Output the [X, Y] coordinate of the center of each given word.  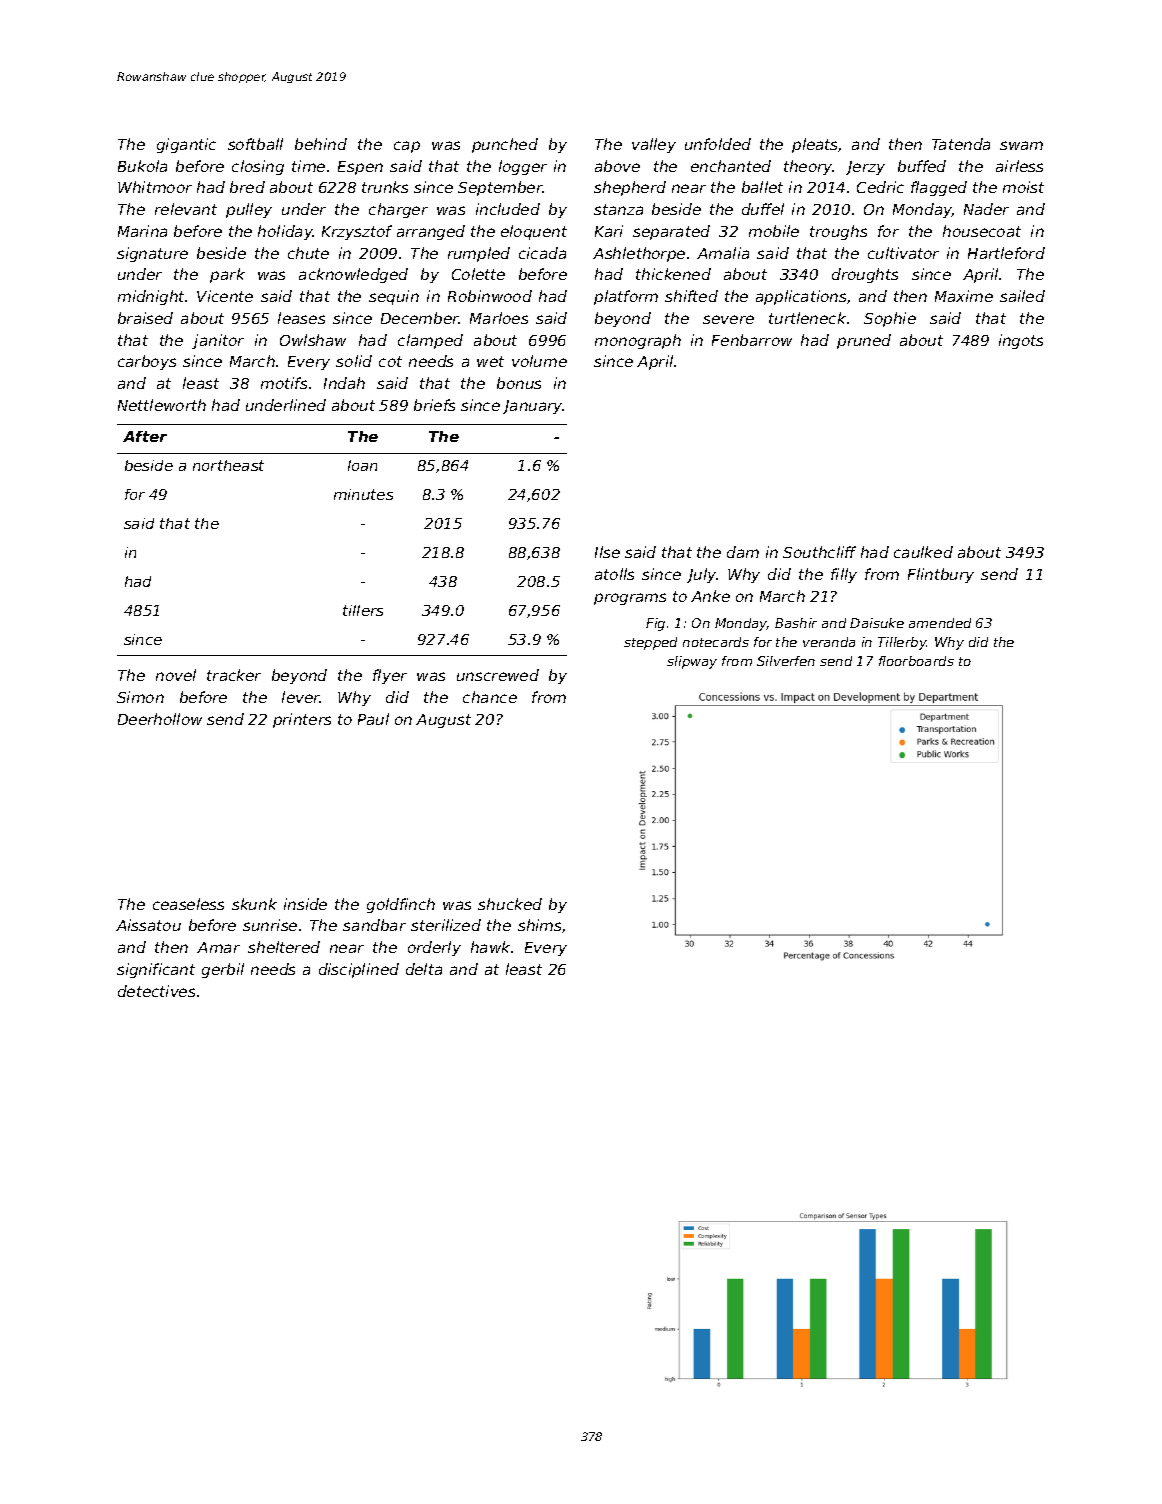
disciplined [359, 970]
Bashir [796, 623]
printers [302, 720]
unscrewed [498, 675]
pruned [864, 341]
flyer [390, 676]
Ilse [607, 552]
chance [490, 697]
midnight [152, 297]
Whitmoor [155, 187]
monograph [638, 341]
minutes [363, 494]
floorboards [916, 661]
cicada [542, 253]
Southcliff [819, 552]
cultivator [903, 253]
